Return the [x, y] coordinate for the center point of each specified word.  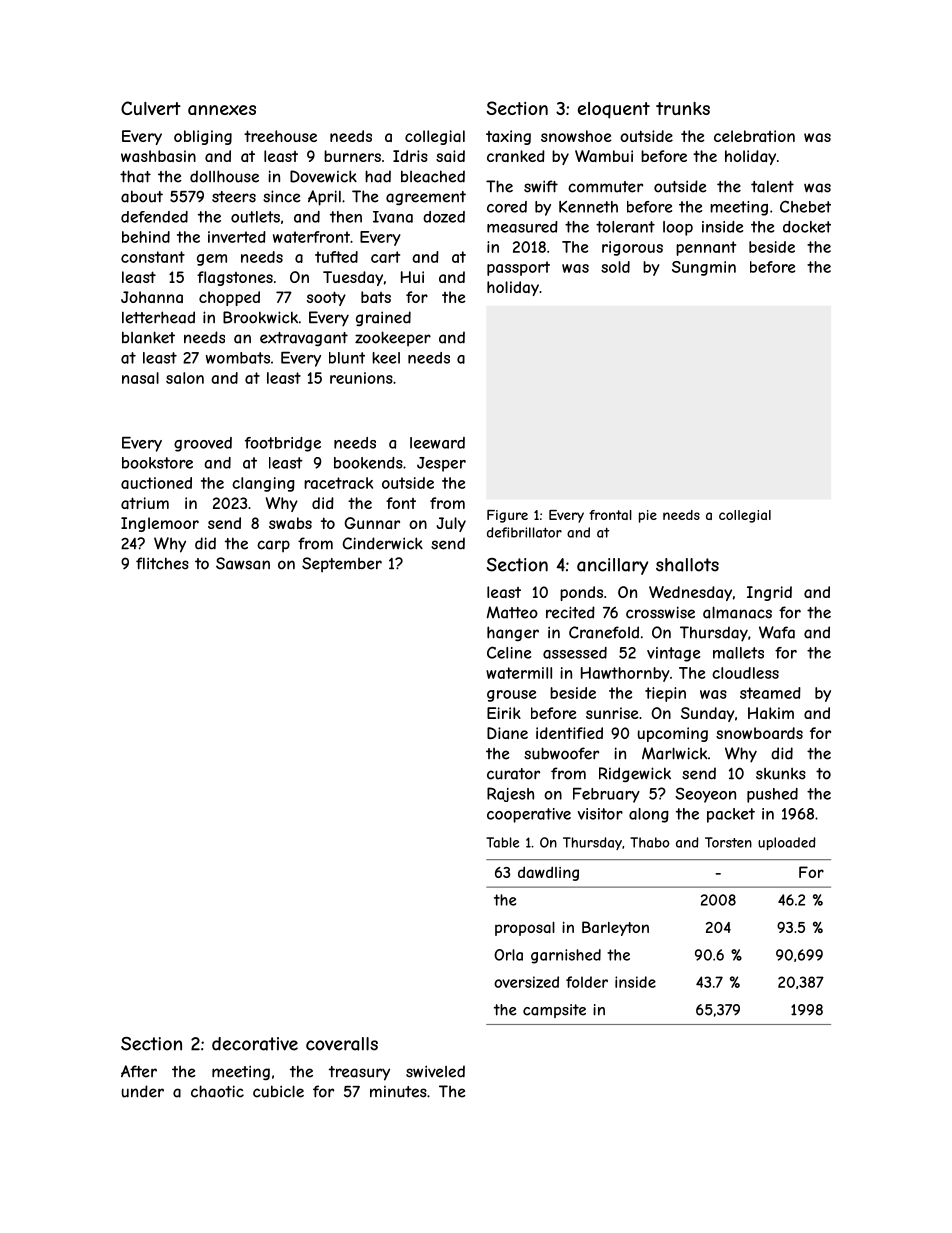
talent [772, 186]
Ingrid [769, 593]
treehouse [280, 136]
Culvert [151, 108]
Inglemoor [160, 524]
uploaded [787, 843]
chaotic [217, 1091]
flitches [162, 563]
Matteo [512, 612]
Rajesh [510, 794]
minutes [398, 1092]
